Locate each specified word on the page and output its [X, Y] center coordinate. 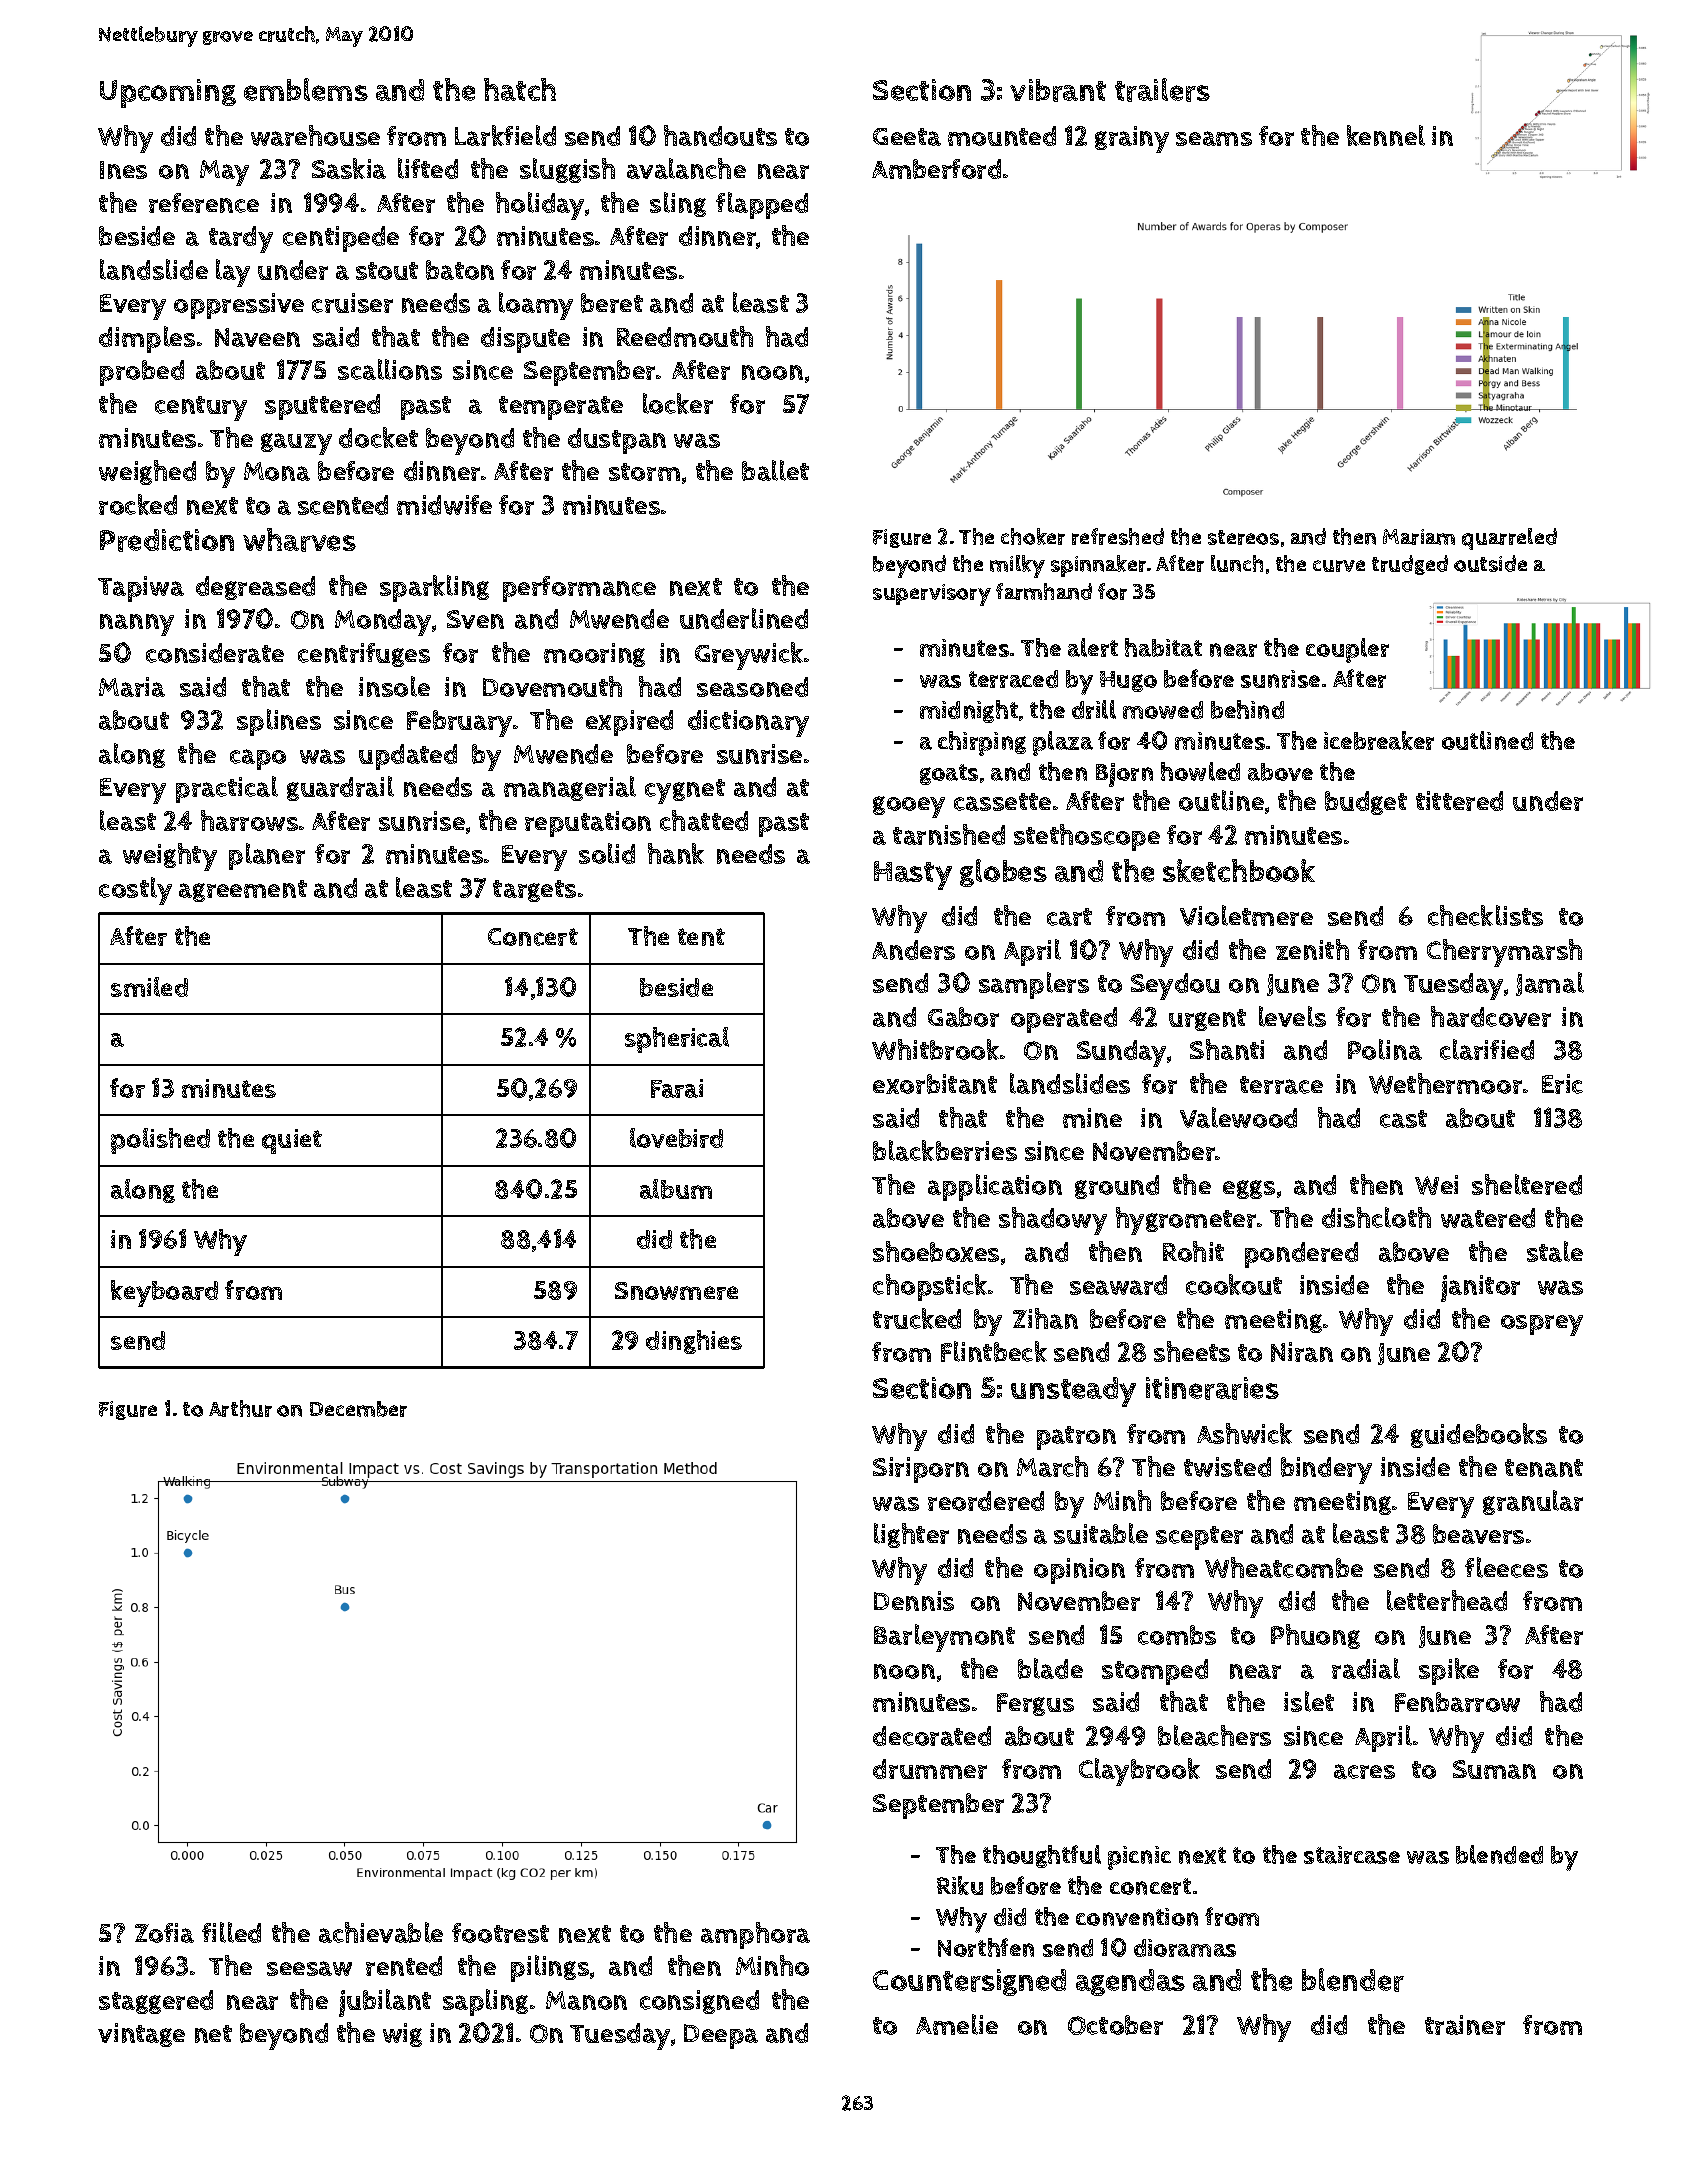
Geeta [907, 137]
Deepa [721, 2036]
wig [402, 2035]
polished [160, 1141]
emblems [306, 89]
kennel [1386, 135]
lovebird [676, 1138]
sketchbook [1239, 870]
